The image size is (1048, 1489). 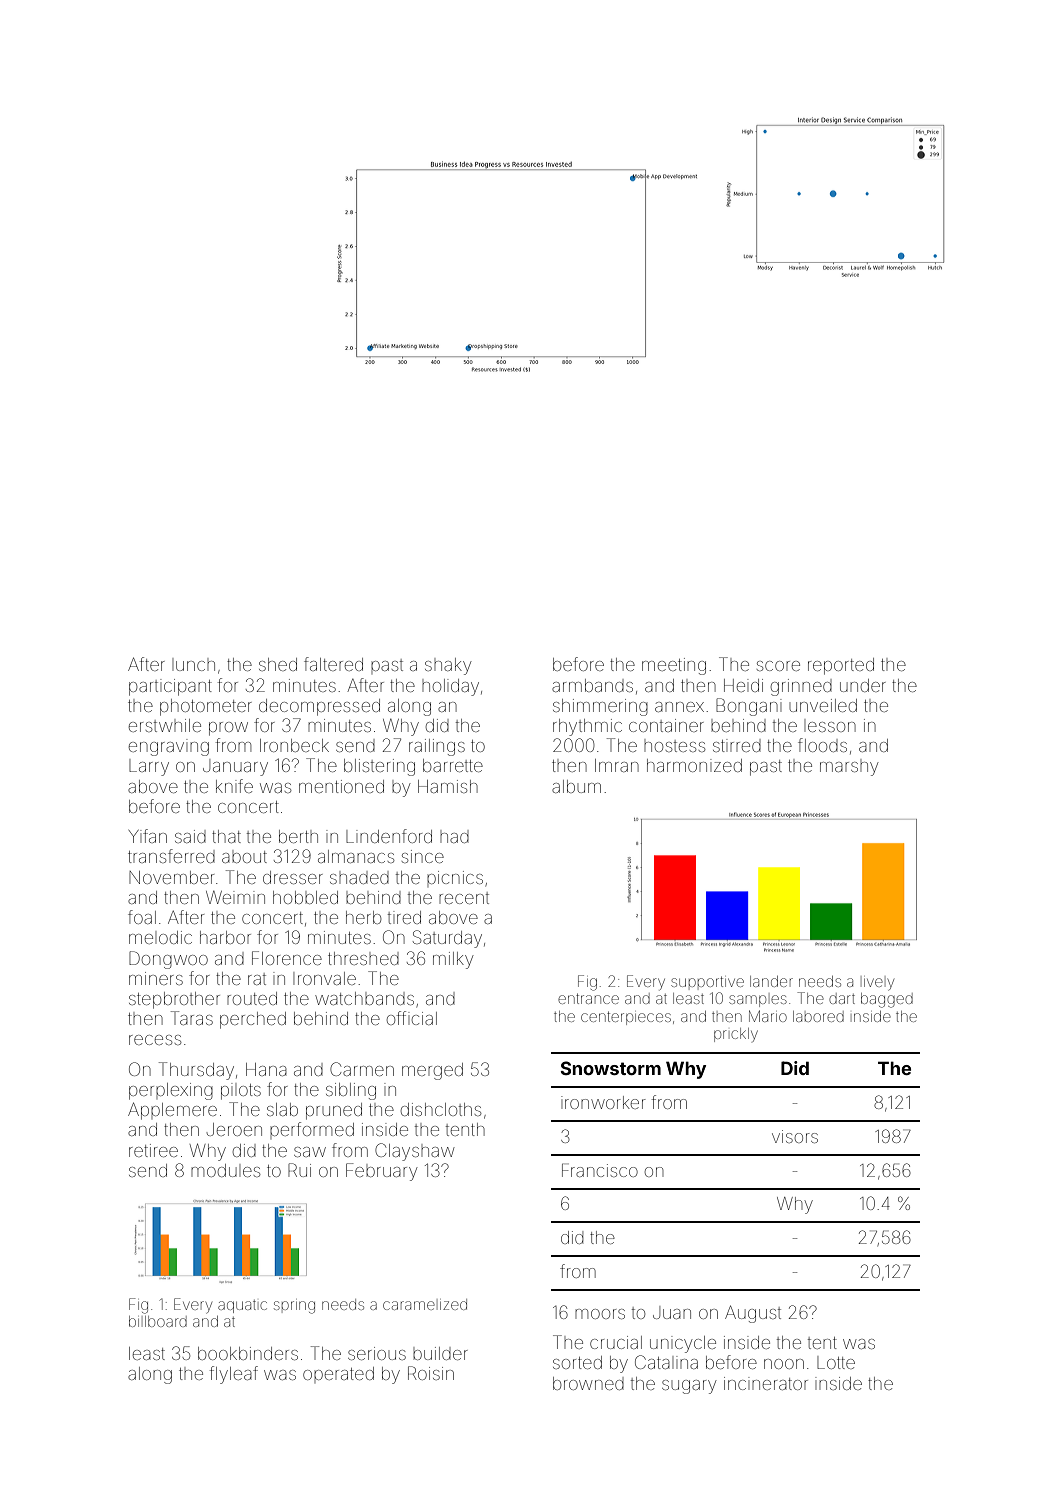 I want to click on billboard, so click(x=158, y=1321).
